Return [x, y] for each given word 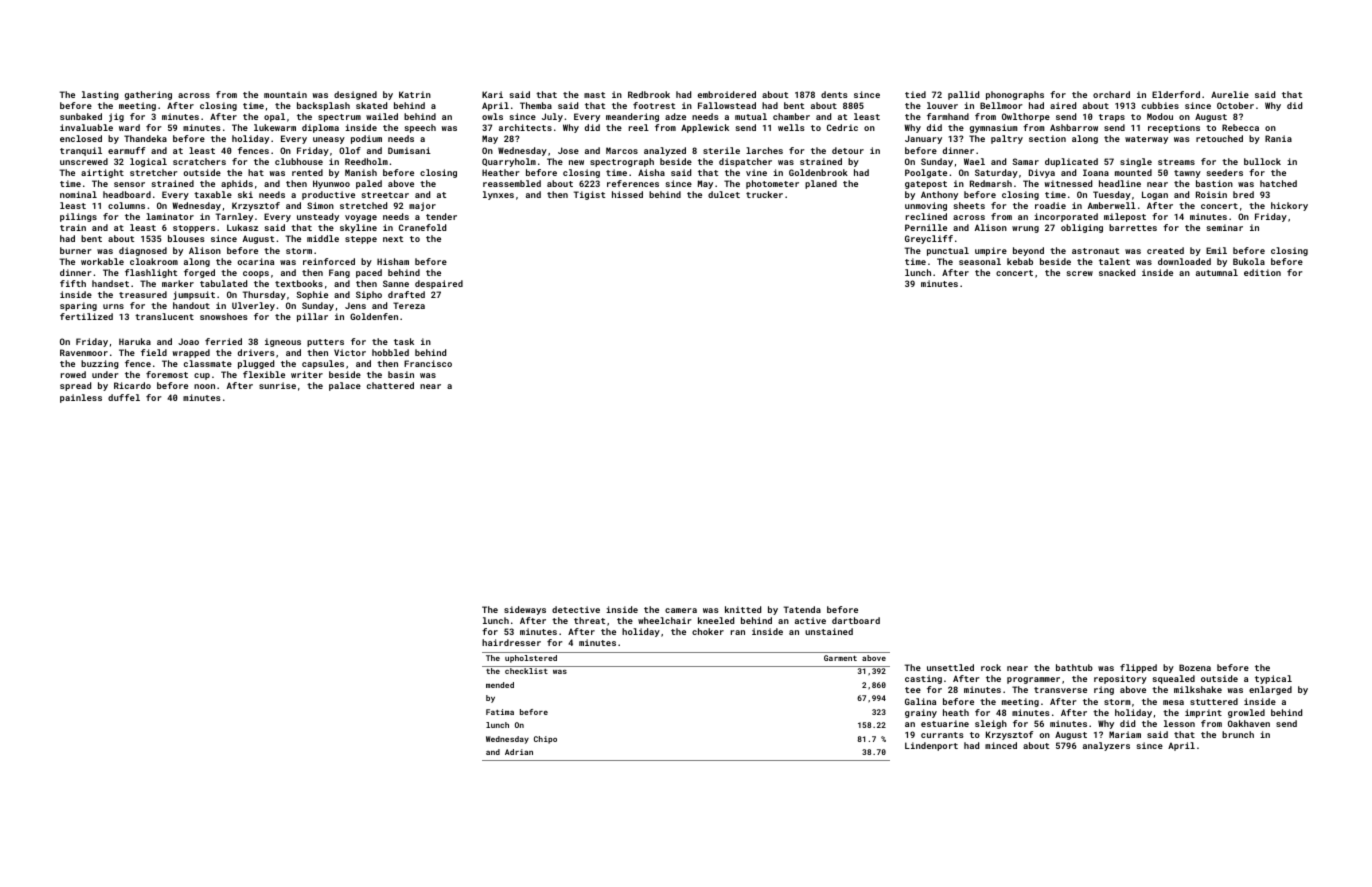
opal [274, 117]
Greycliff [929, 239]
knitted [743, 609]
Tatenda [802, 609]
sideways [525, 610]
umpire [991, 251]
